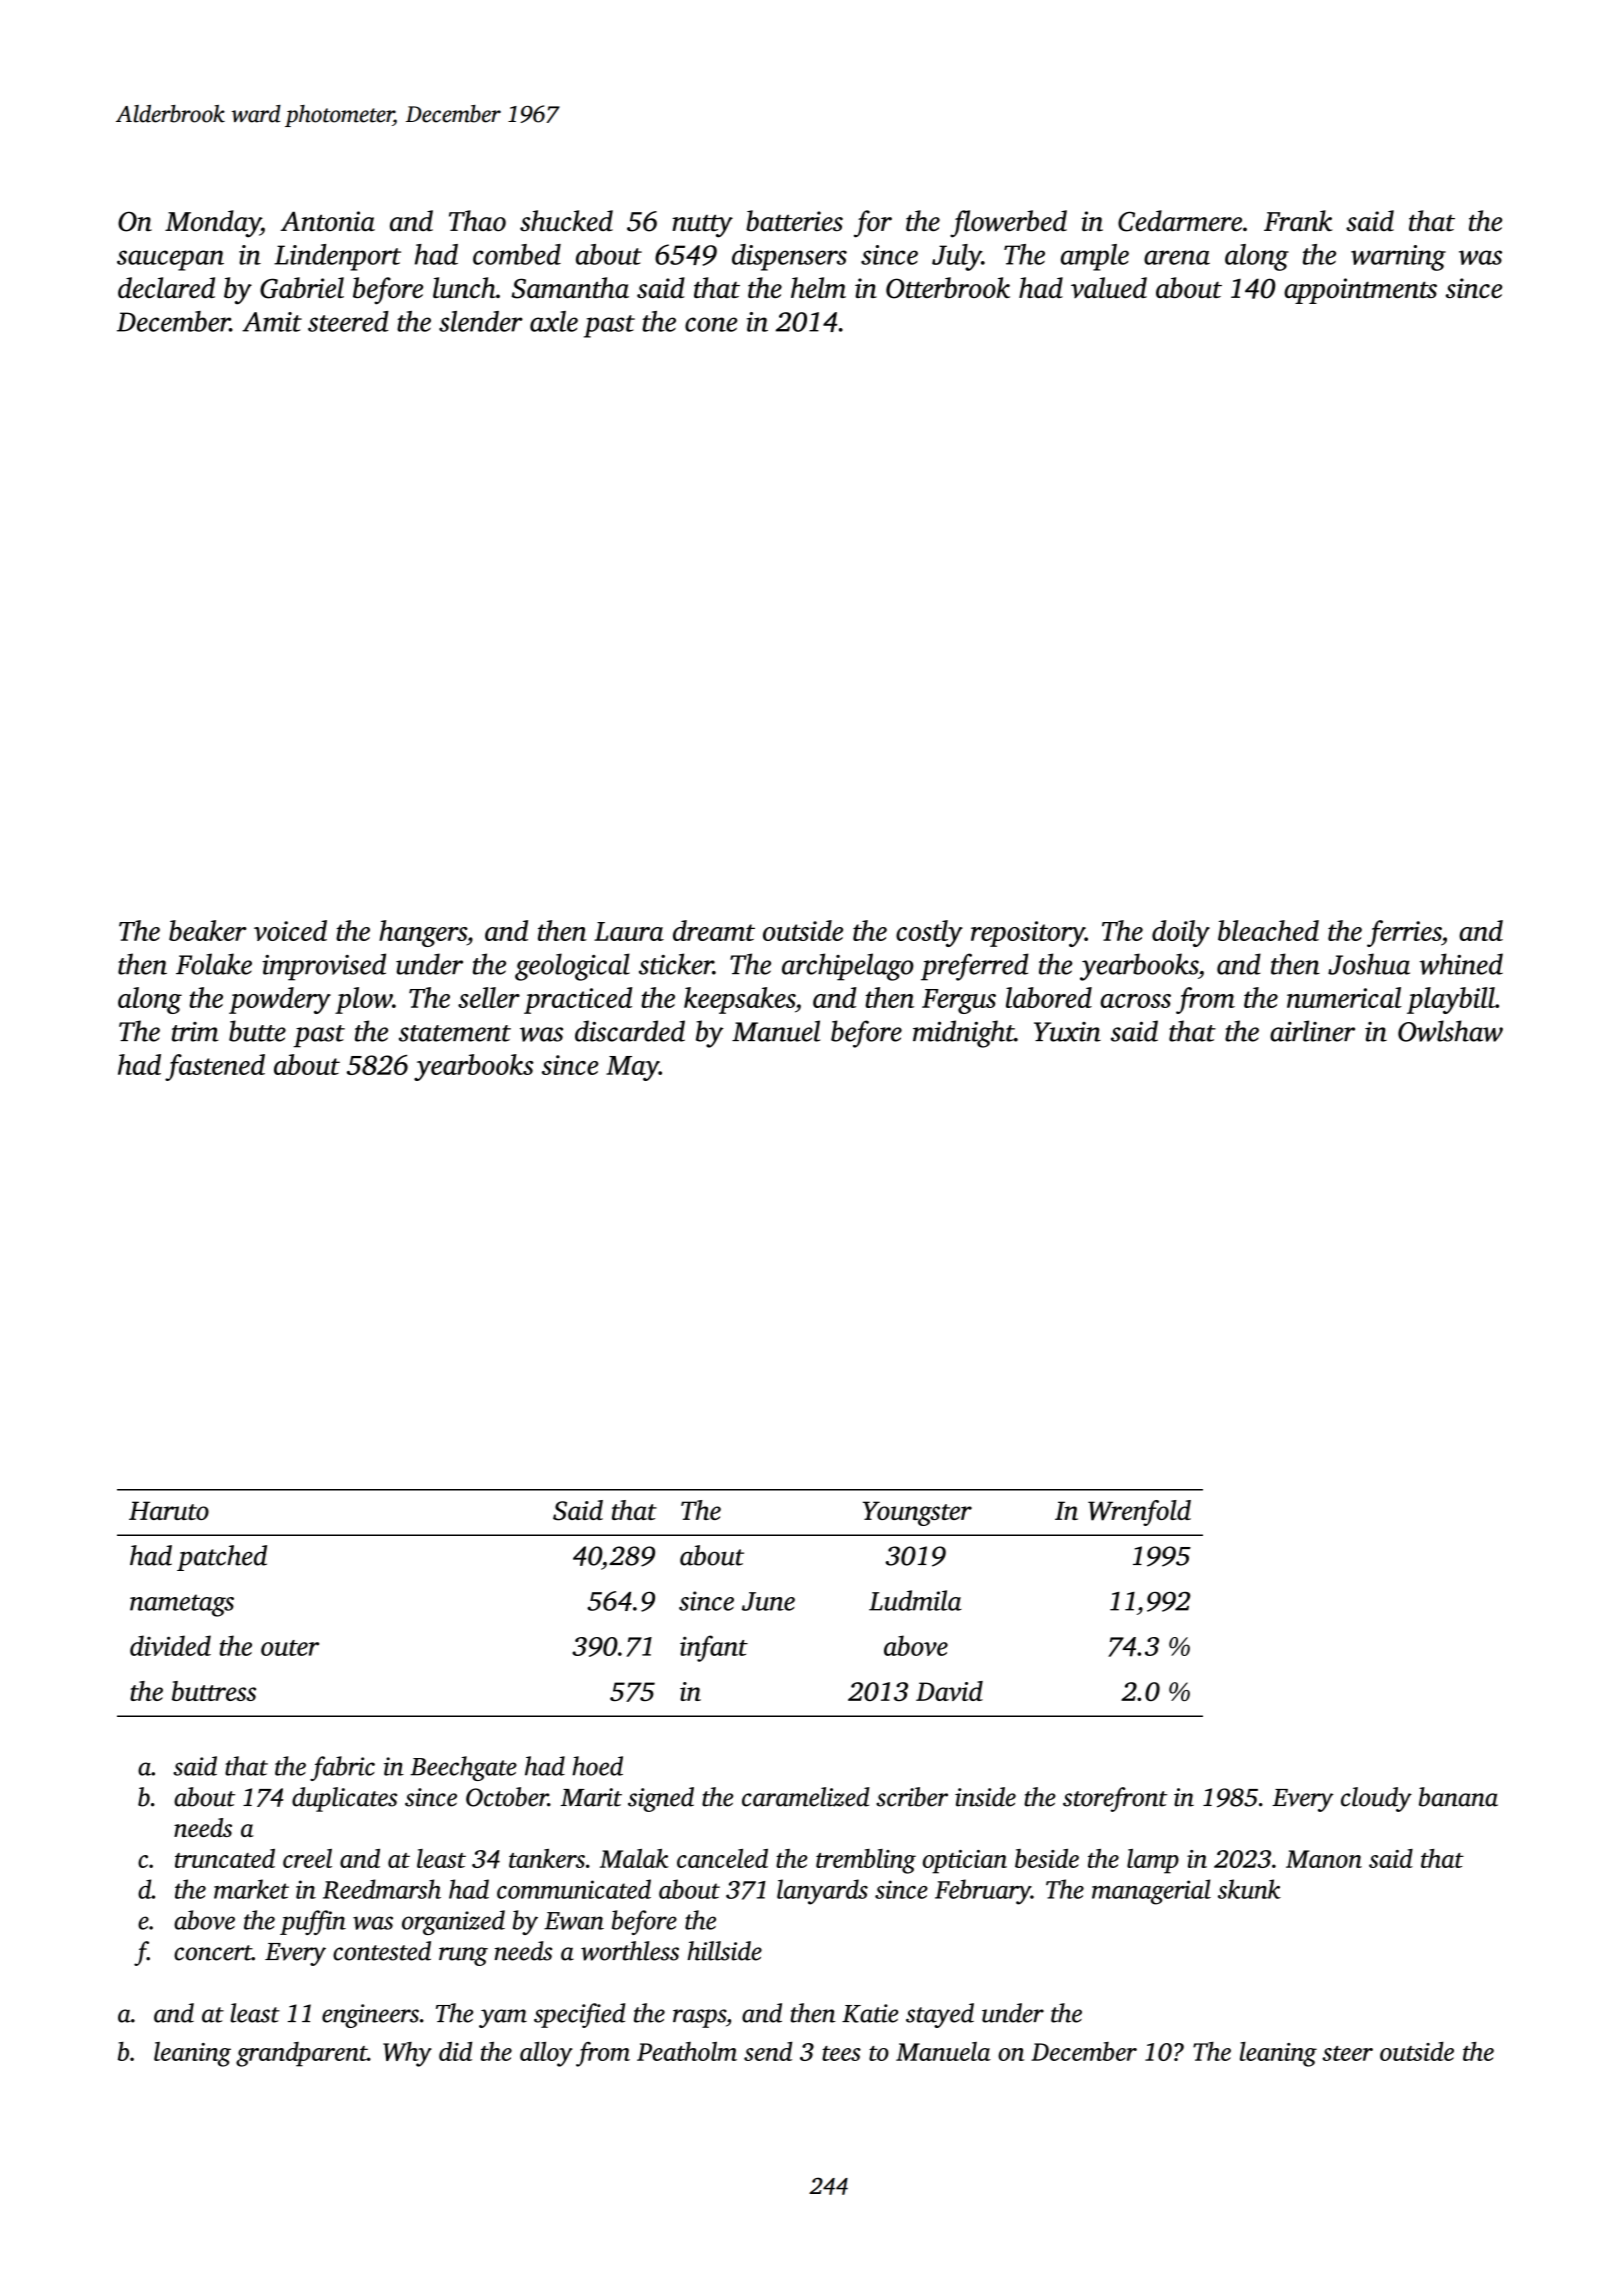 Image resolution: width=1620 pixels, height=2292 pixels. What do you see at coordinates (818, 287) in the image?
I see `helm` at bounding box center [818, 287].
